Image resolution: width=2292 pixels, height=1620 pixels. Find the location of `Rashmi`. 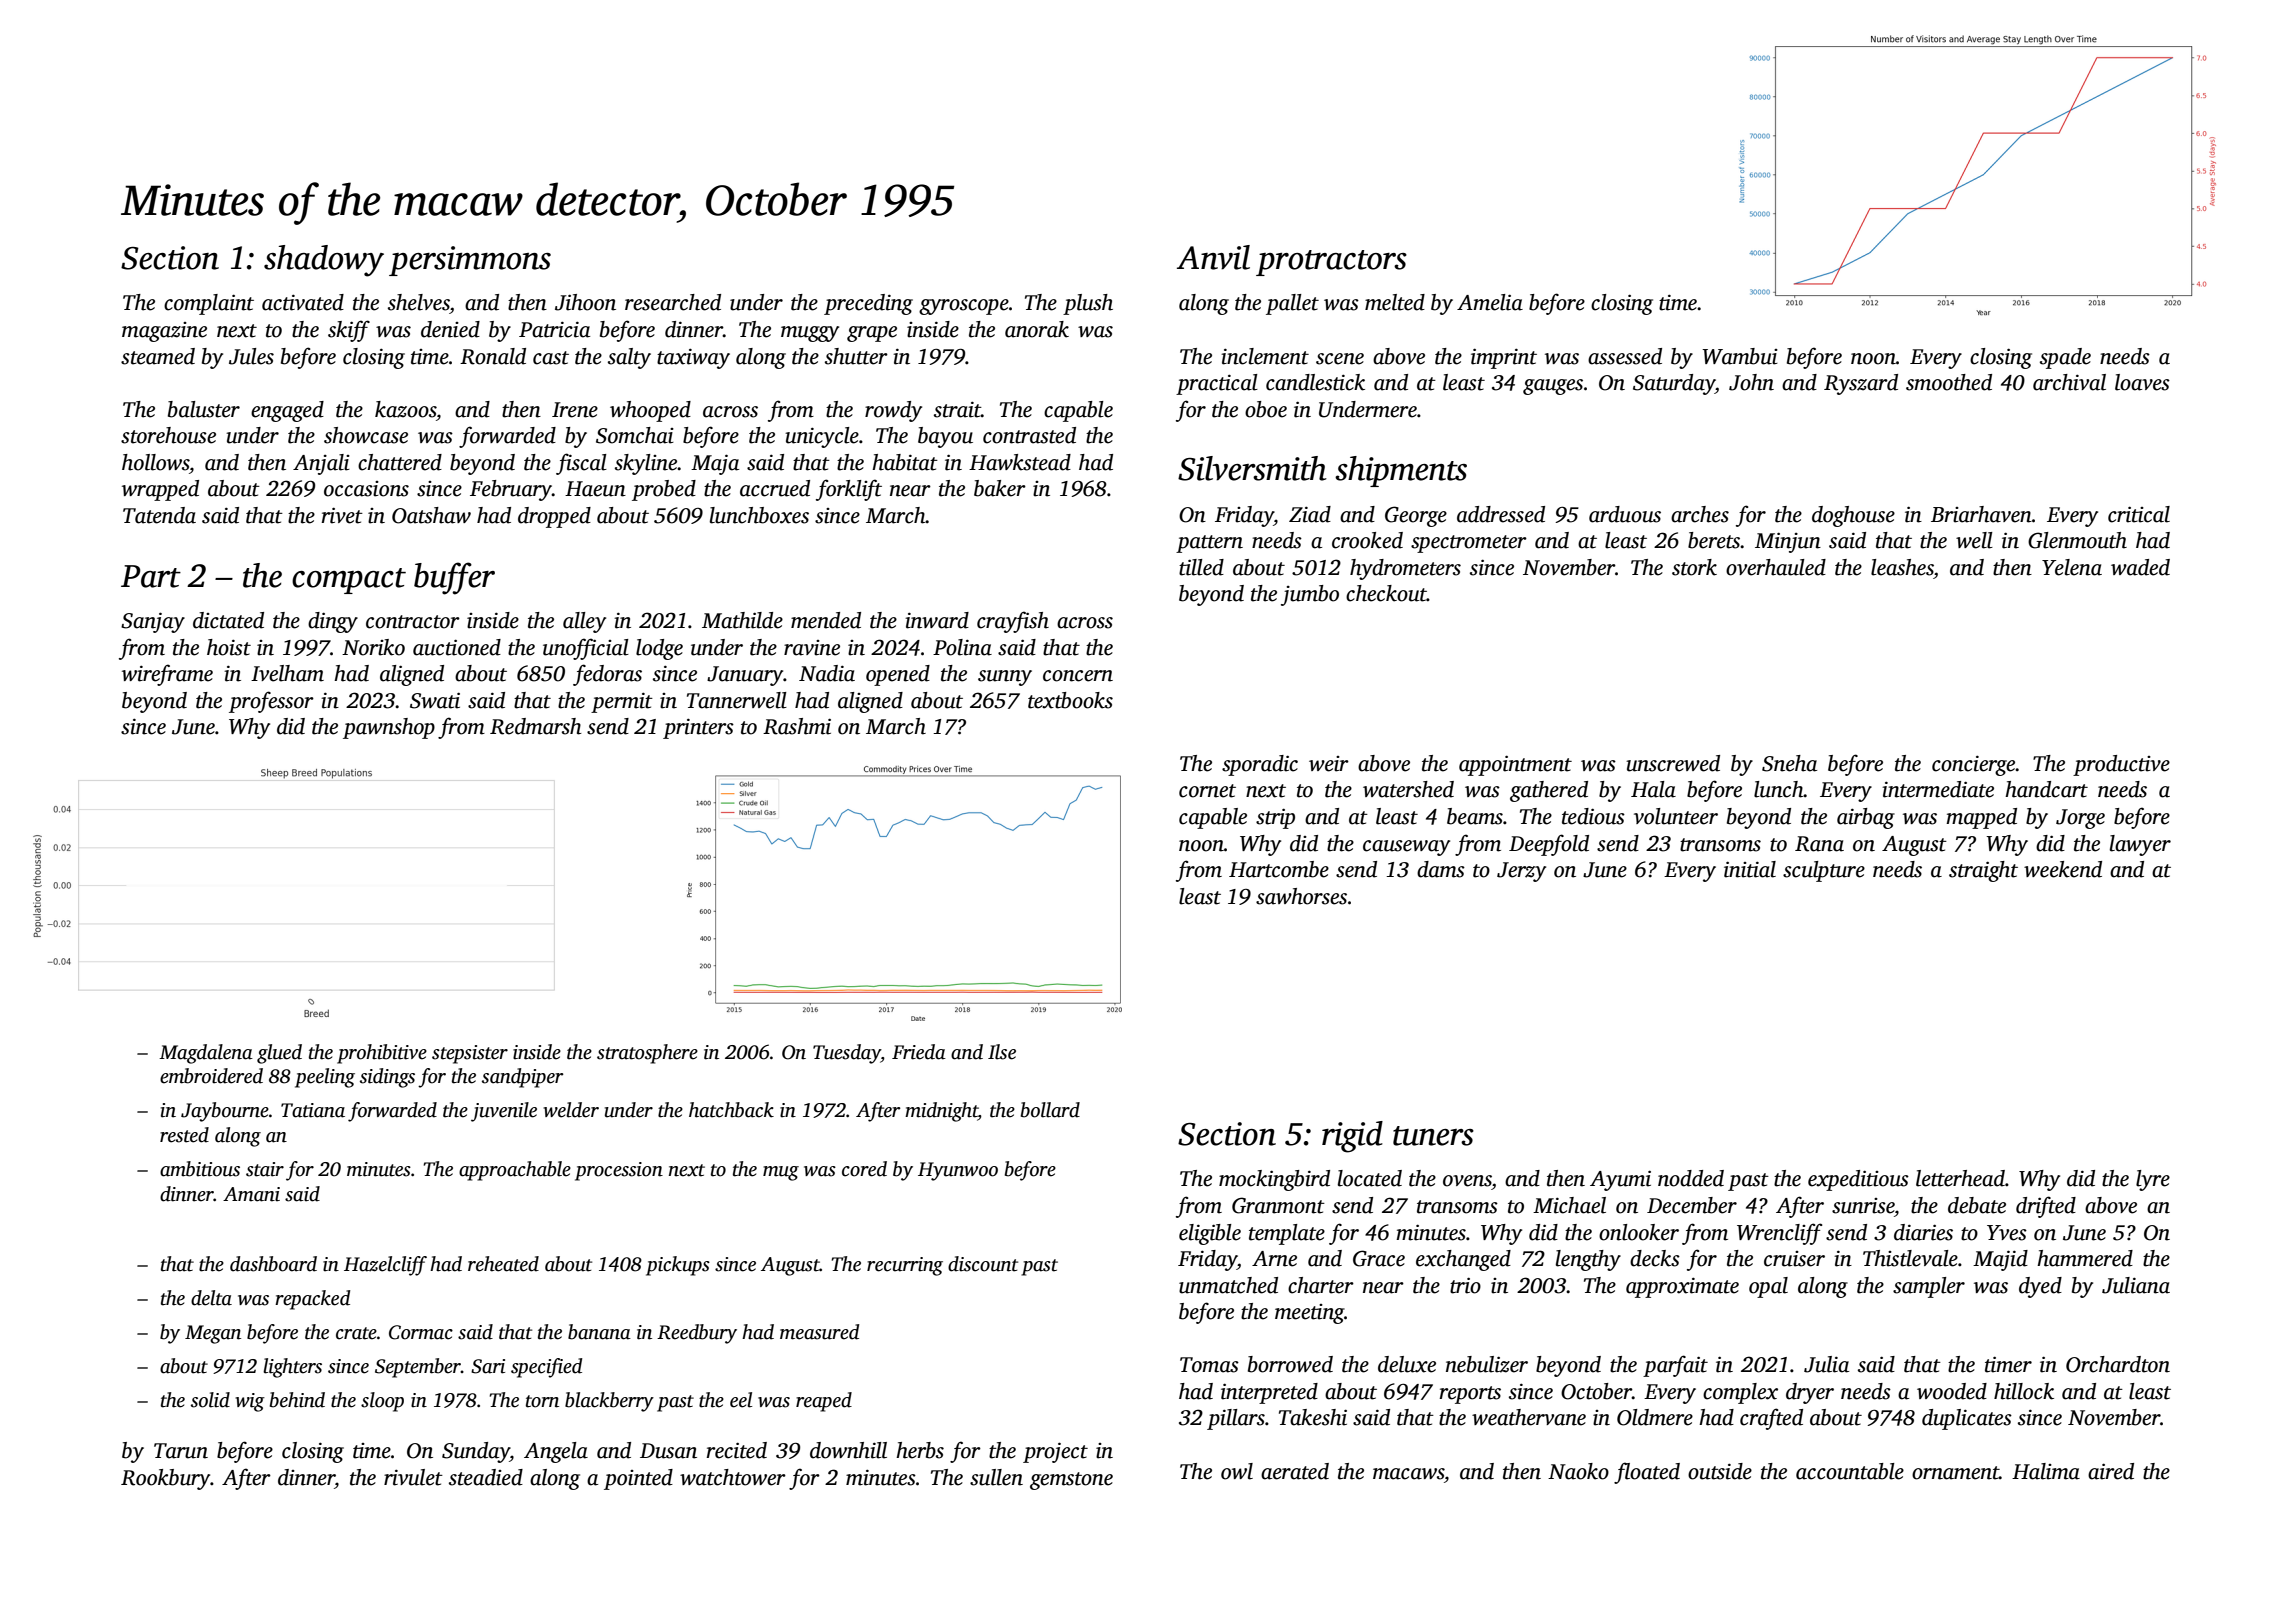

Rashmi is located at coordinates (797, 726).
